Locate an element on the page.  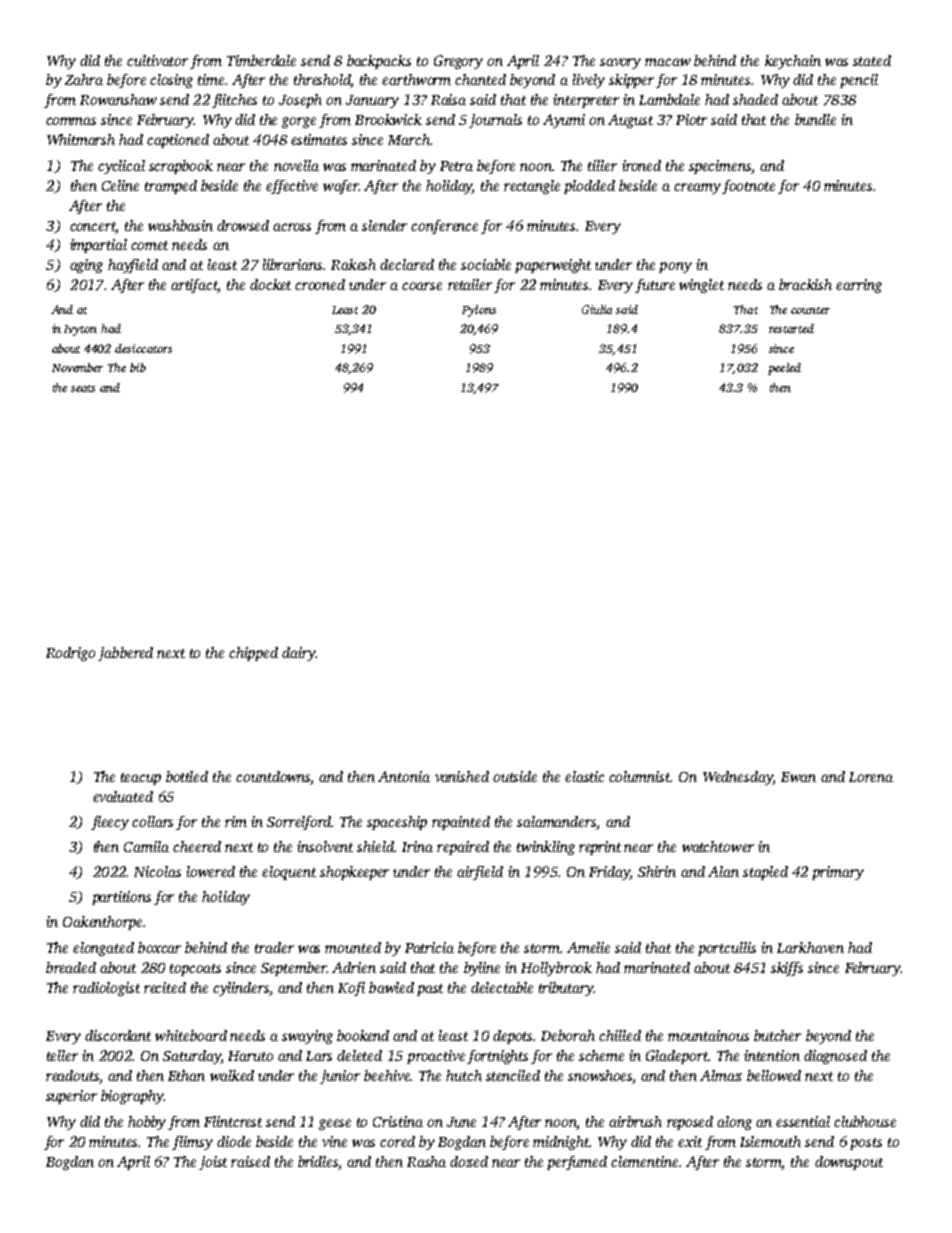
Giulia is located at coordinates (597, 309).
